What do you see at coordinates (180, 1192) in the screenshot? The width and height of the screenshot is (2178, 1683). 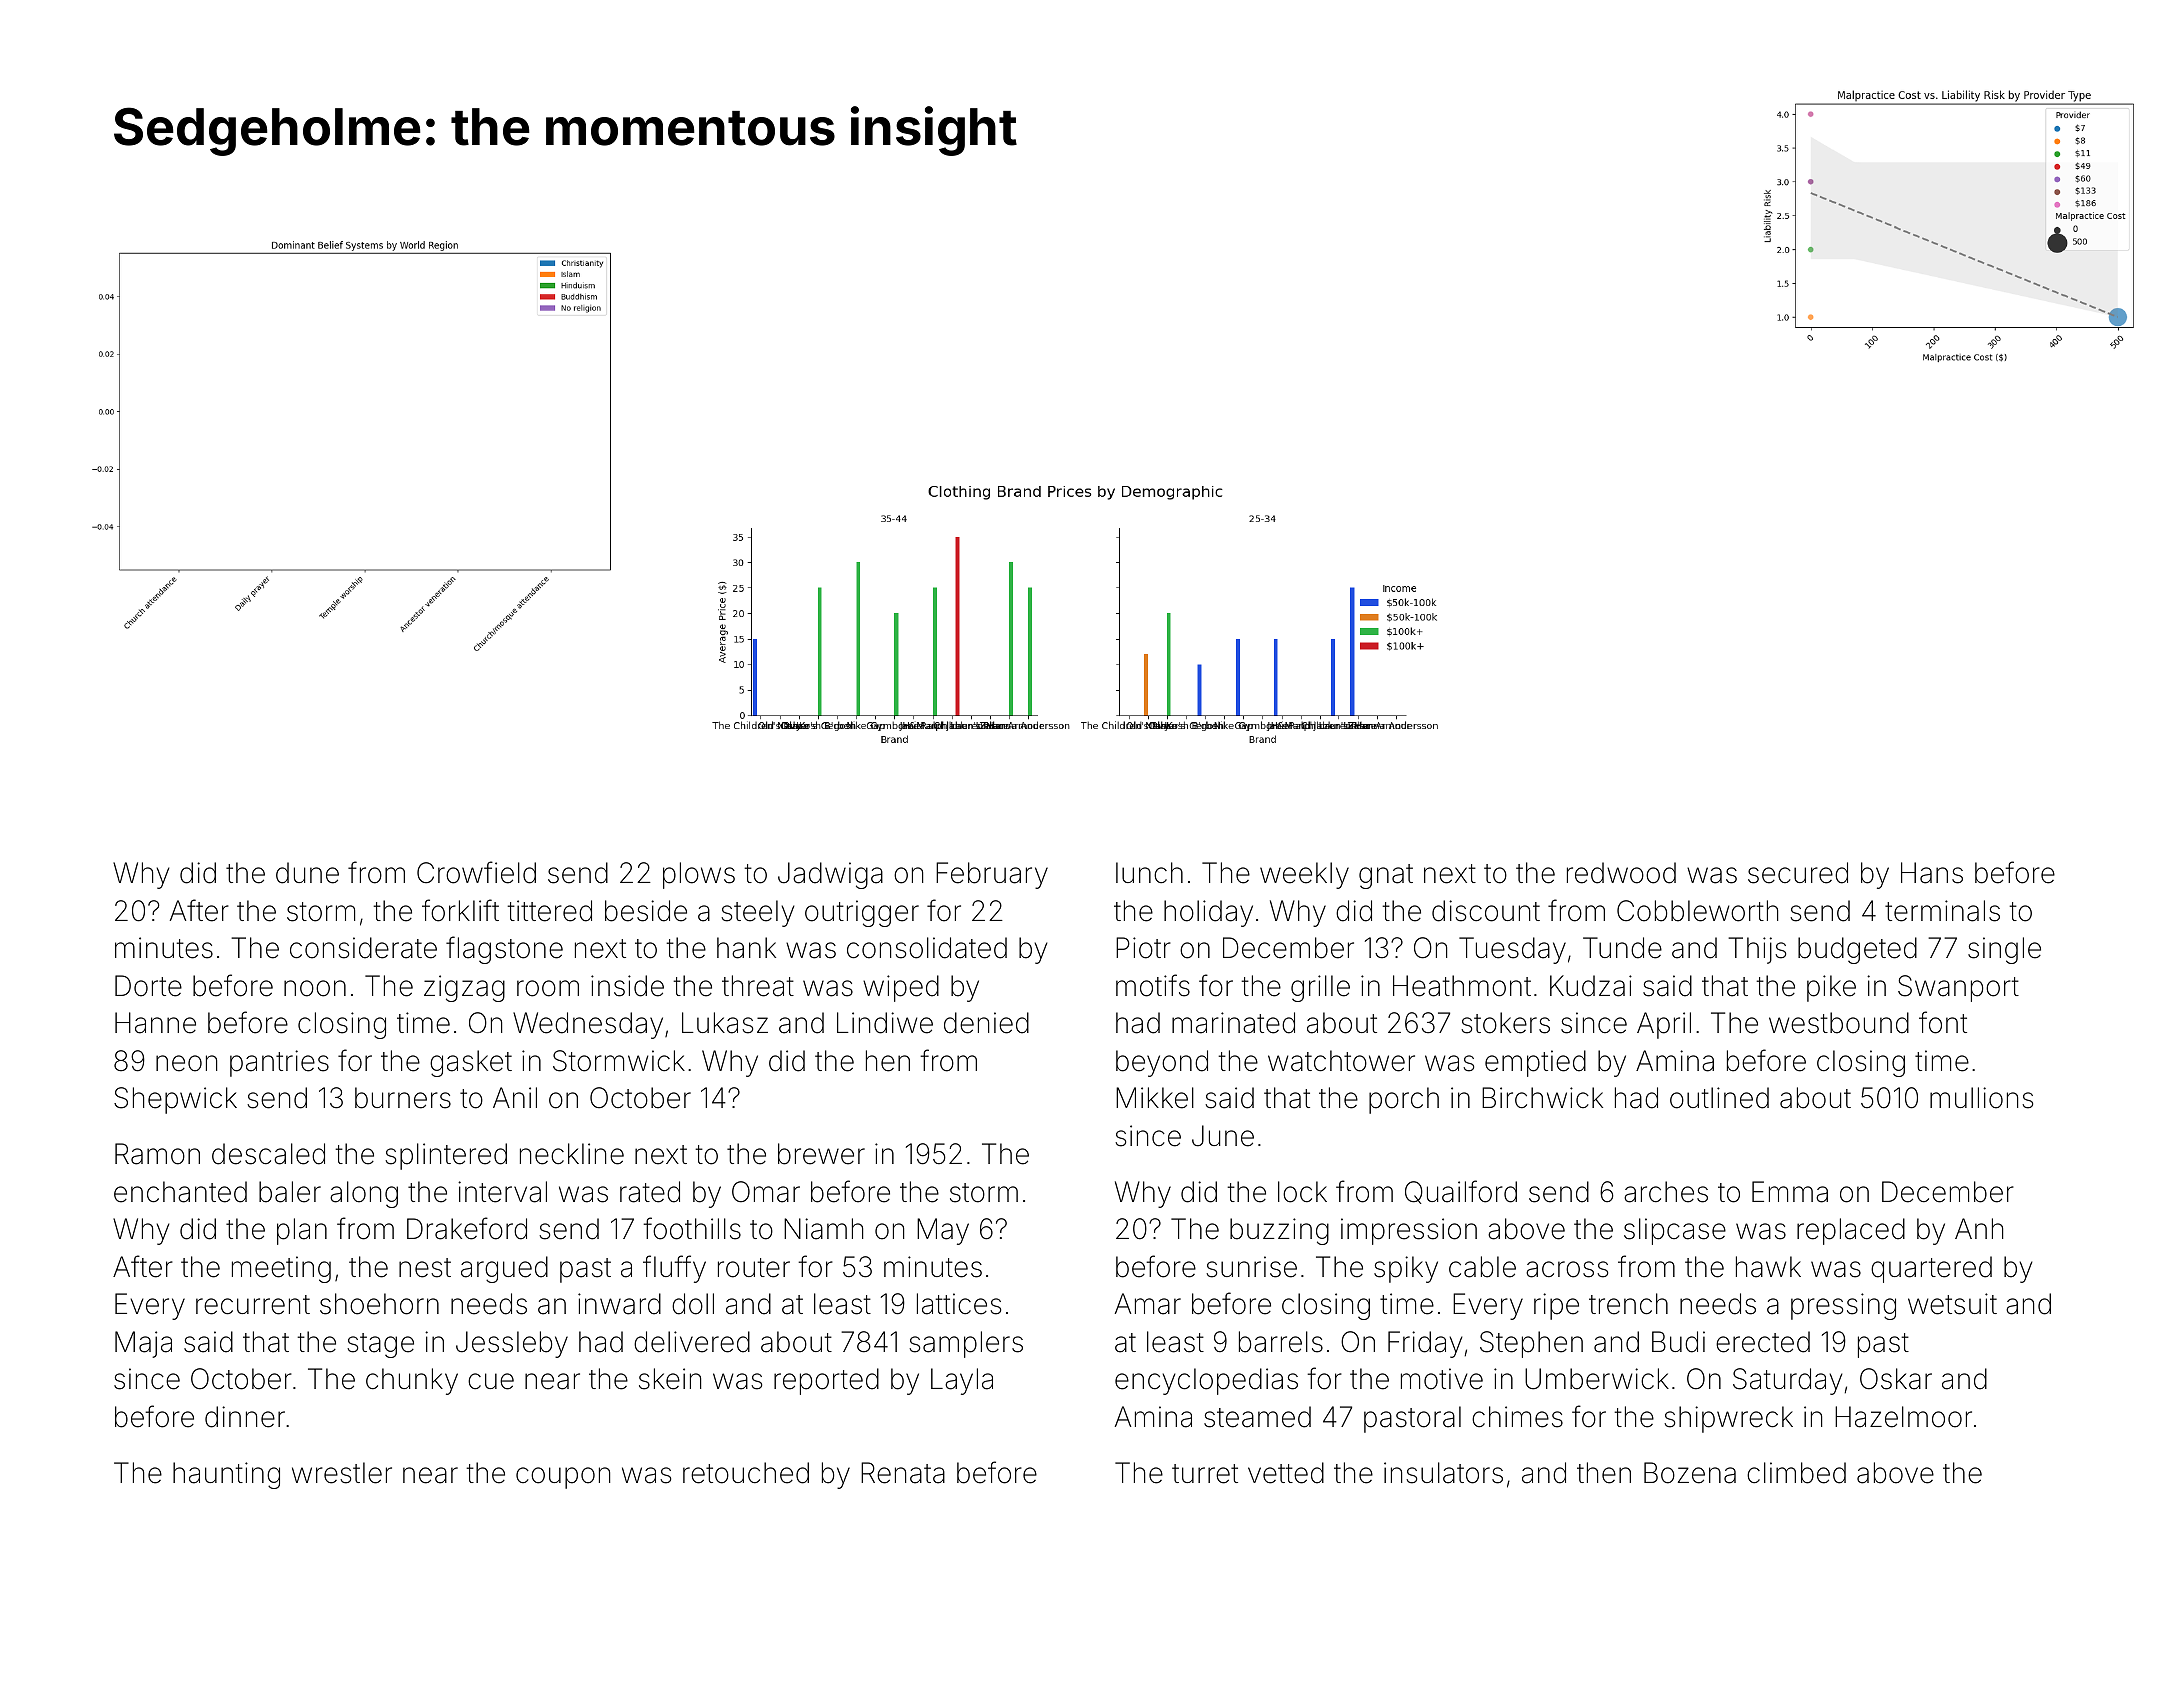 I see `enchanted` at bounding box center [180, 1192].
